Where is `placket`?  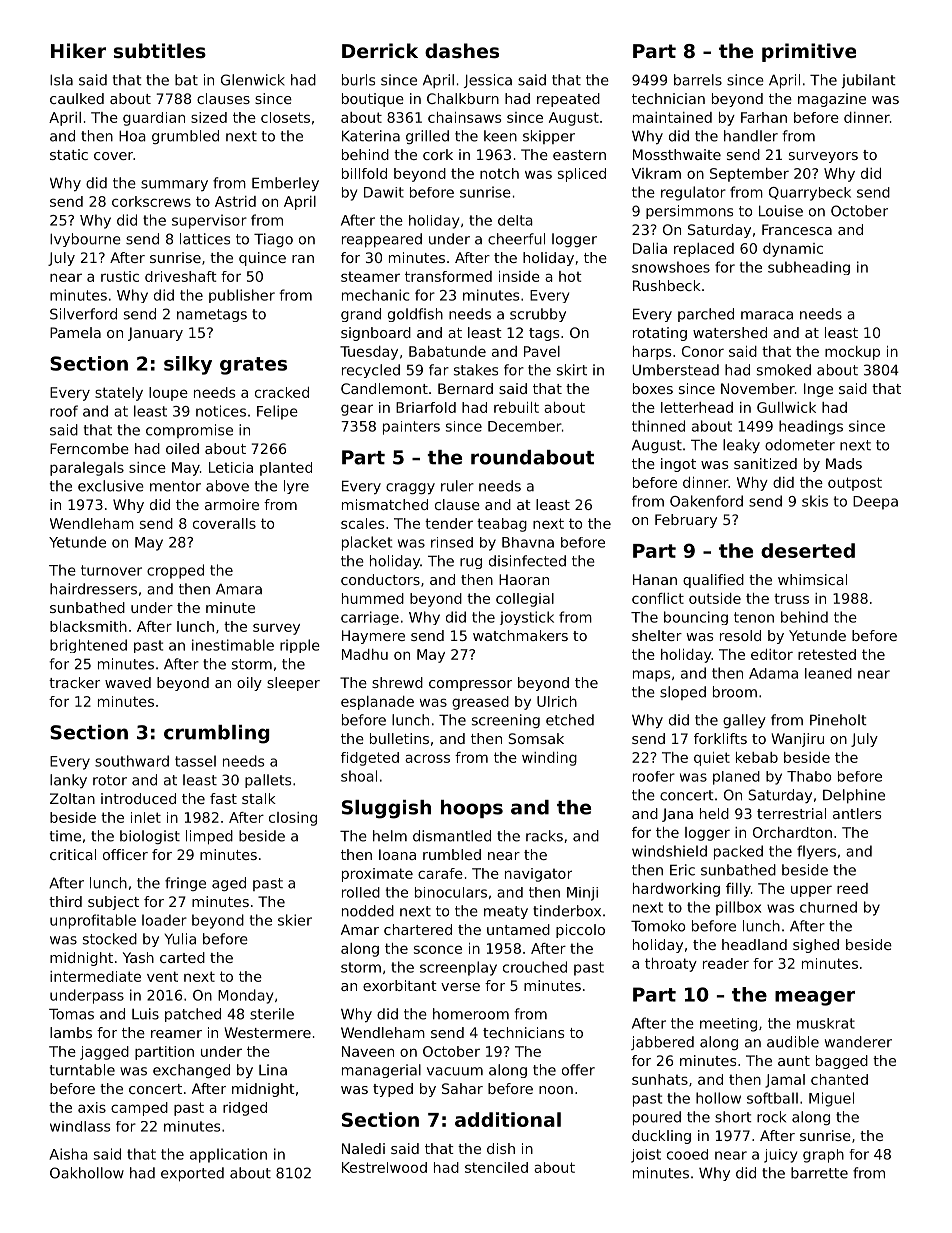
placket is located at coordinates (367, 543).
